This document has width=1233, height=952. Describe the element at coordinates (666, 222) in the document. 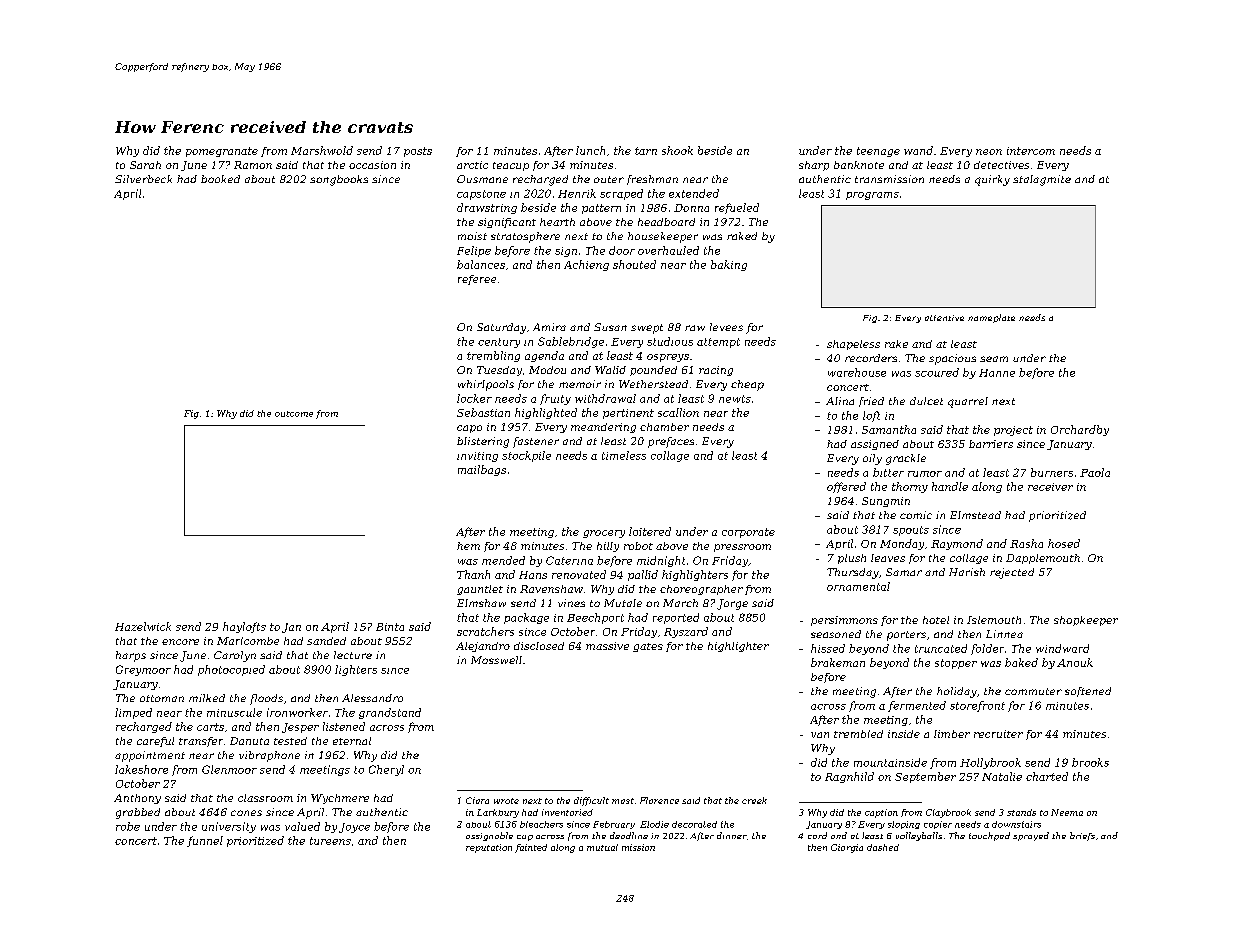

I see `headboard` at that location.
